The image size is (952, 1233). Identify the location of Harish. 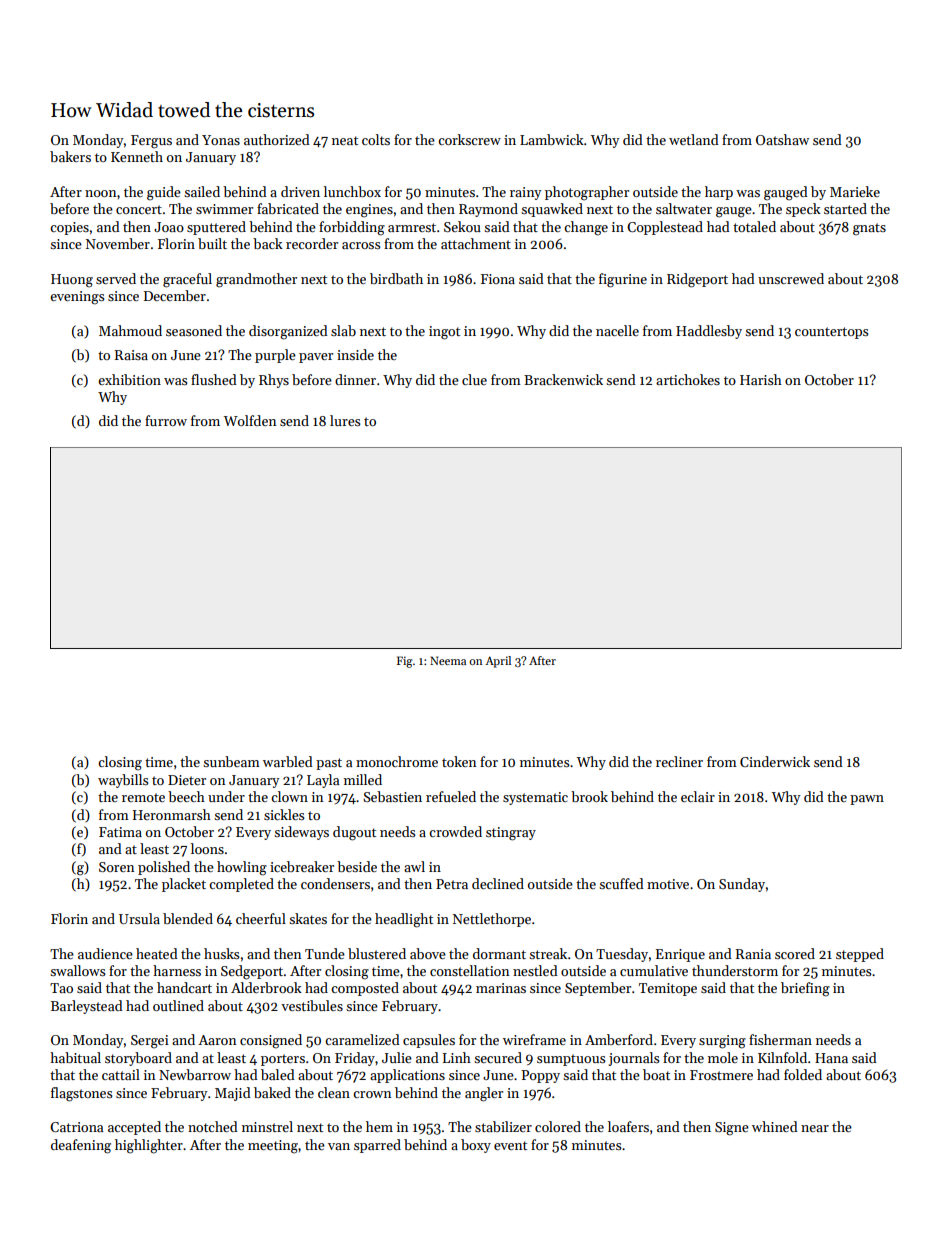
(761, 379).
